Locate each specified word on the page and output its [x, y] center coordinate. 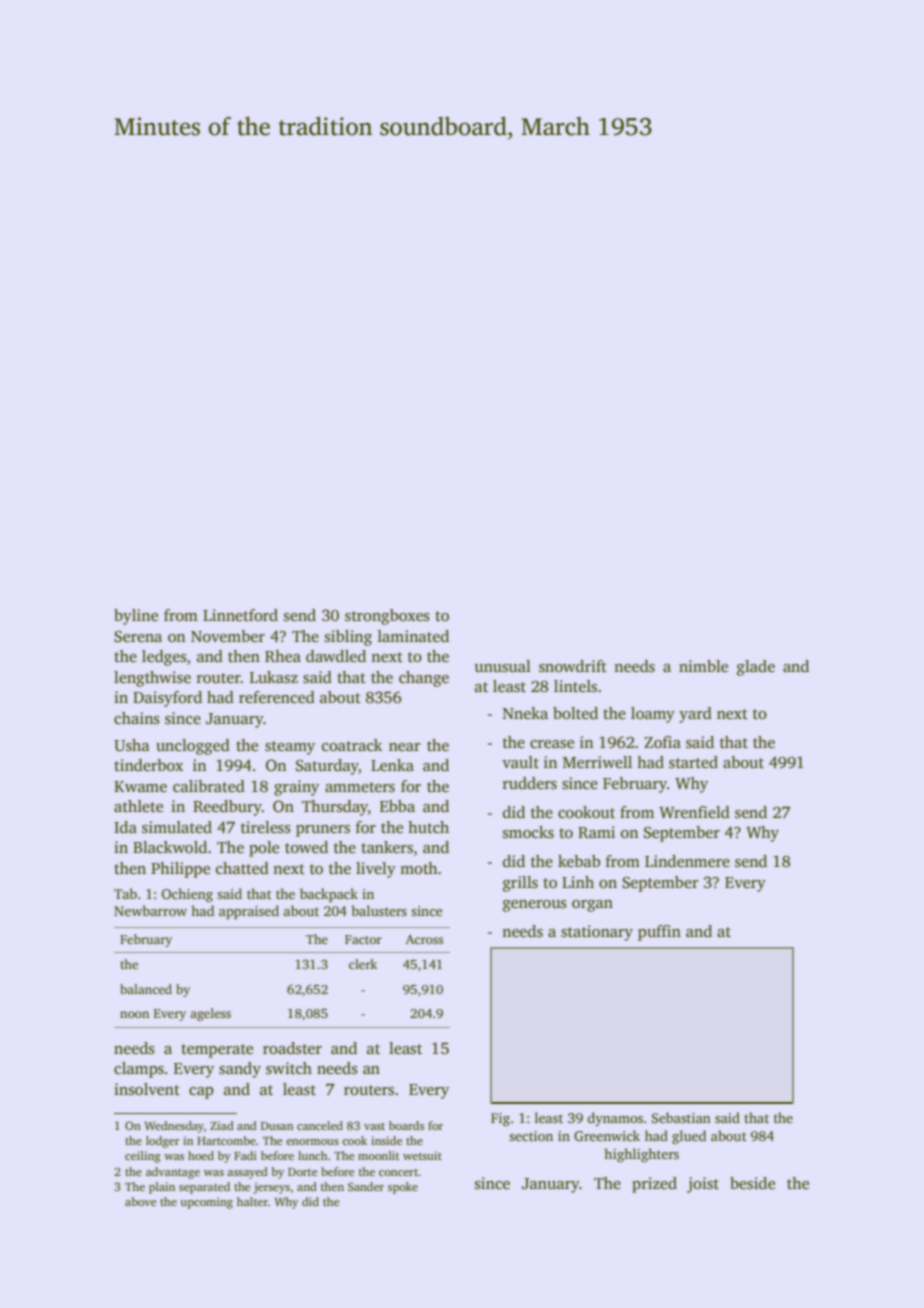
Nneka [525, 713]
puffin [659, 933]
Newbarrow [150, 910]
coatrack [352, 745]
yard [695, 715]
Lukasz [274, 677]
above [140, 1201]
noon [134, 1014]
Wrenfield [694, 812]
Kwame [140, 786]
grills [520, 884]
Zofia [662, 742]
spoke [403, 1188]
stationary [597, 933]
